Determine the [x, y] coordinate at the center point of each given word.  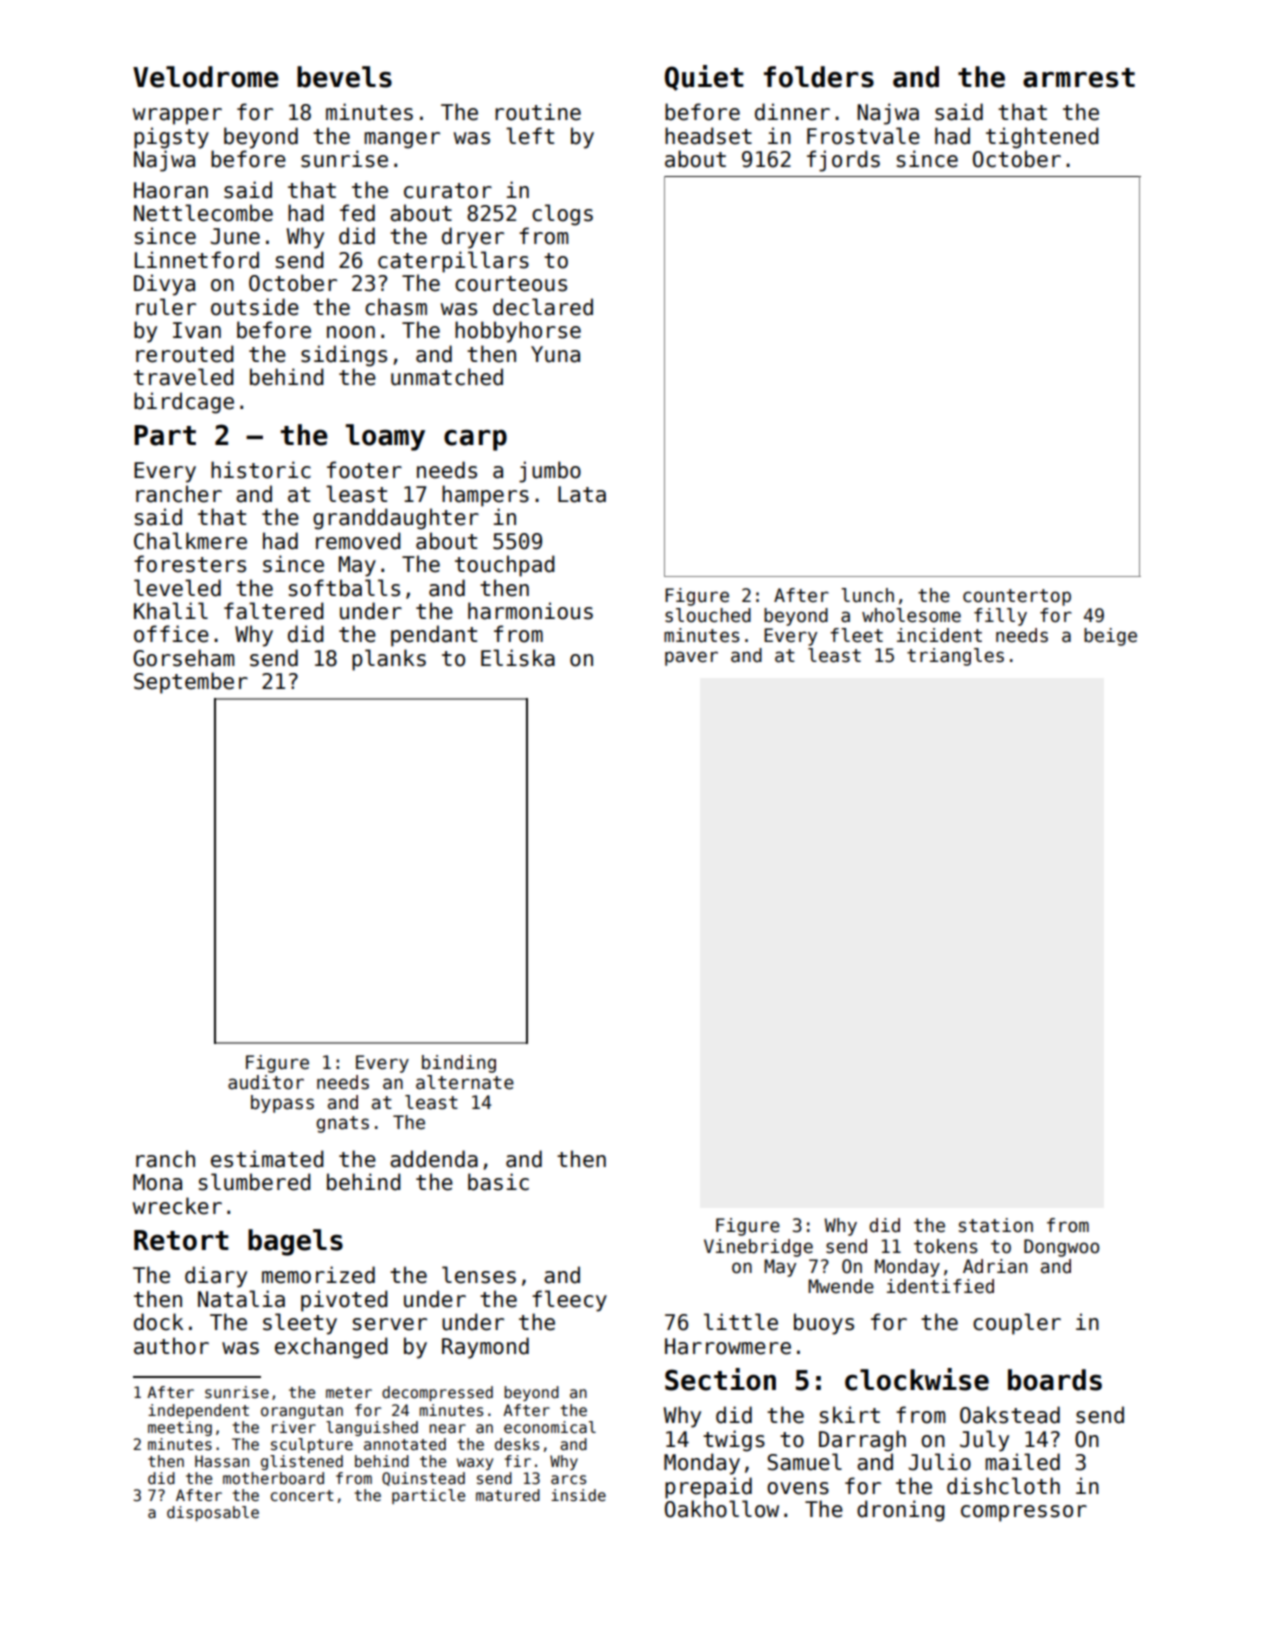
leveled [177, 588]
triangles [955, 657]
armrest [1079, 78]
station [996, 1225]
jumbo [550, 472]
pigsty [171, 138]
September [191, 683]
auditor [266, 1082]
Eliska [518, 658]
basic [498, 1182]
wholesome [911, 615]
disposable [213, 1513]
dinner [792, 112]
